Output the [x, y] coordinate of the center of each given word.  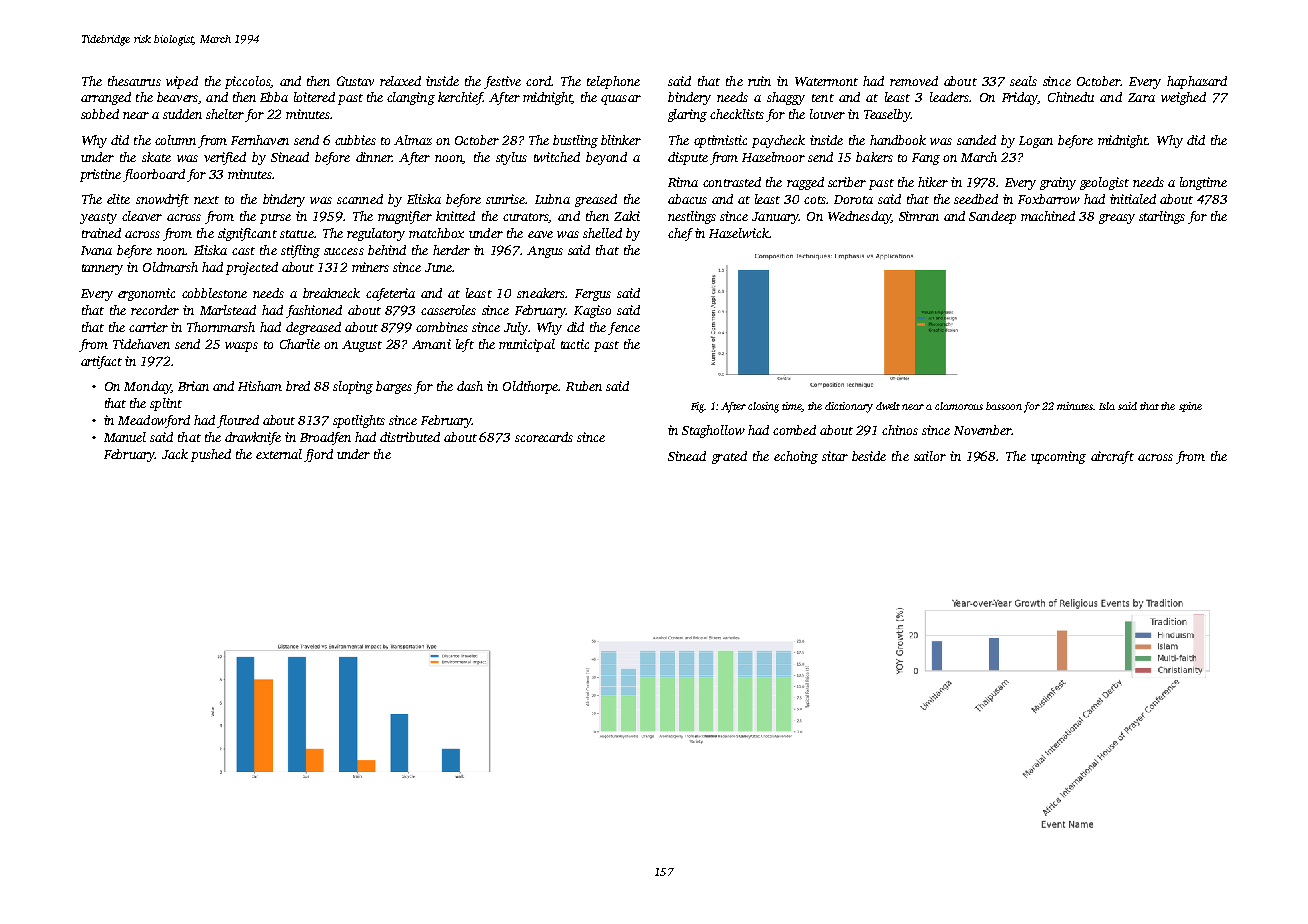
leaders [949, 97]
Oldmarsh [170, 267]
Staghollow [713, 431]
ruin [759, 81]
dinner [374, 157]
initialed [1133, 199]
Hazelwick [739, 233]
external [279, 454]
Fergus [593, 295]
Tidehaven [141, 344]
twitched [557, 157]
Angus [545, 252]
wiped [182, 82]
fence [624, 328]
